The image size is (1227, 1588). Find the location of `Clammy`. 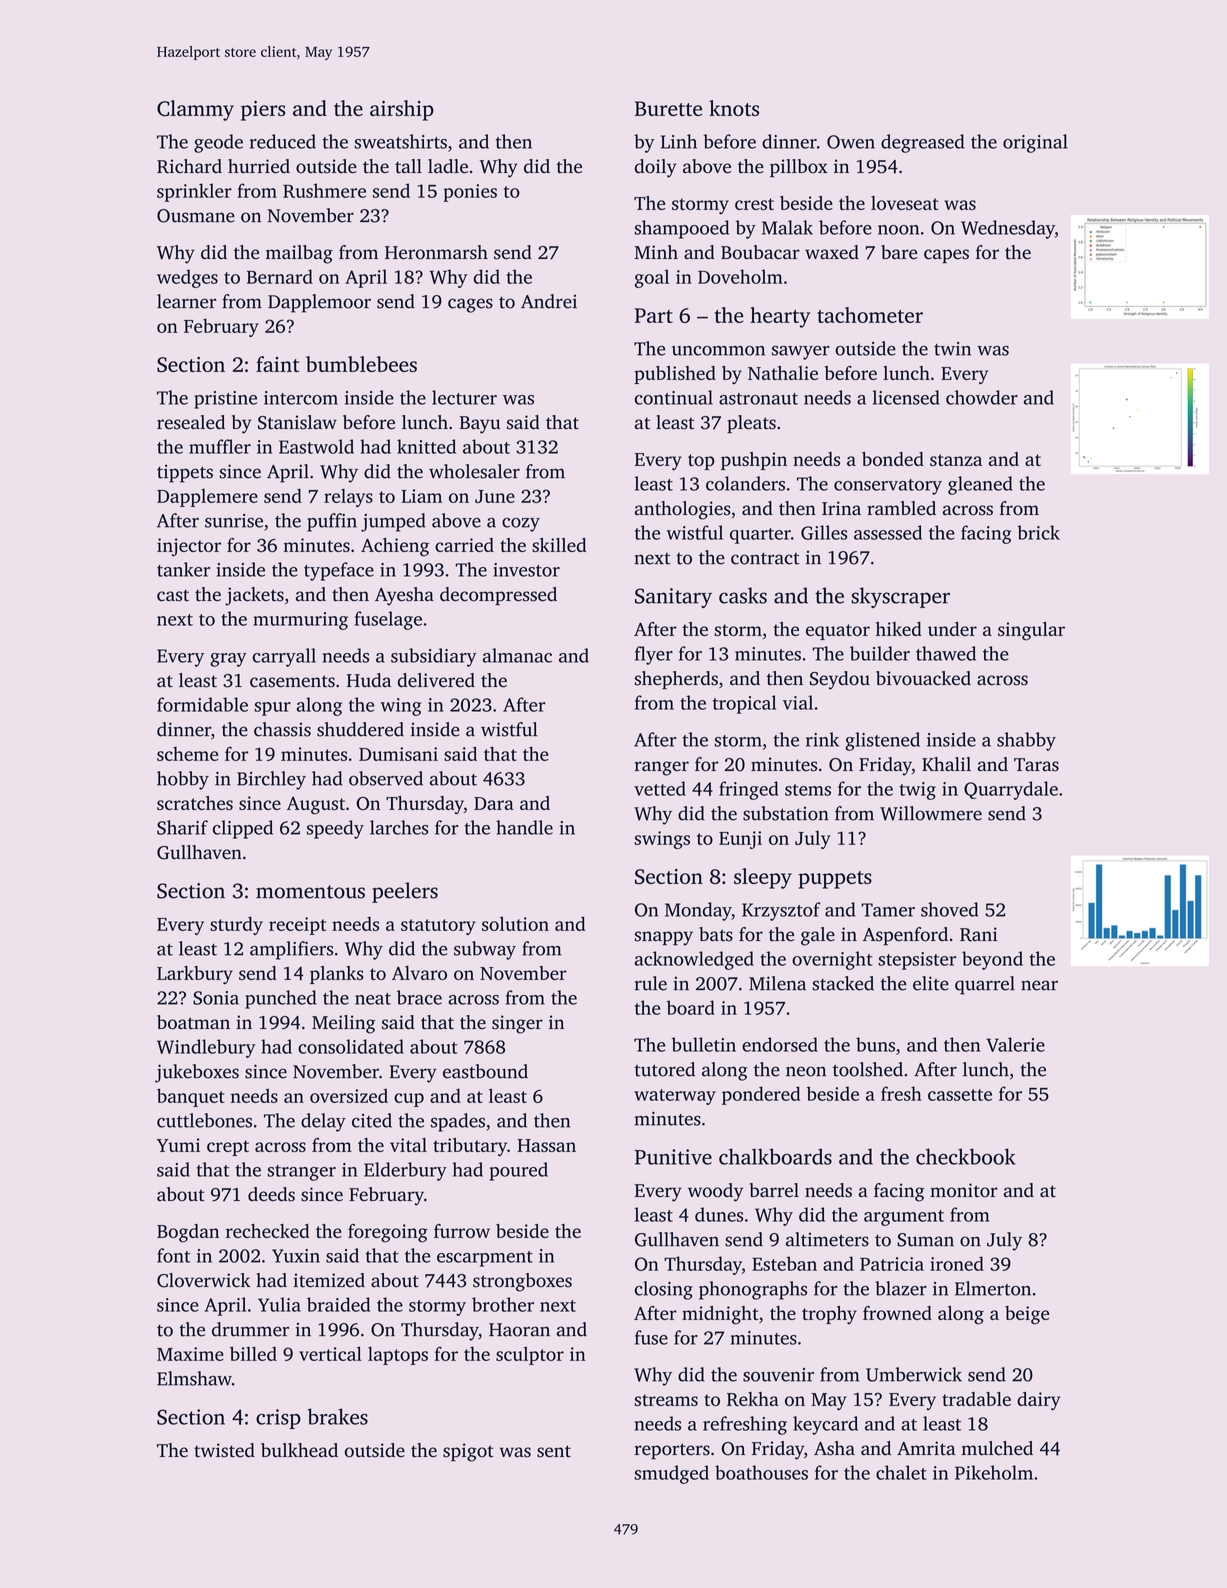

Clammy is located at coordinates (195, 110).
